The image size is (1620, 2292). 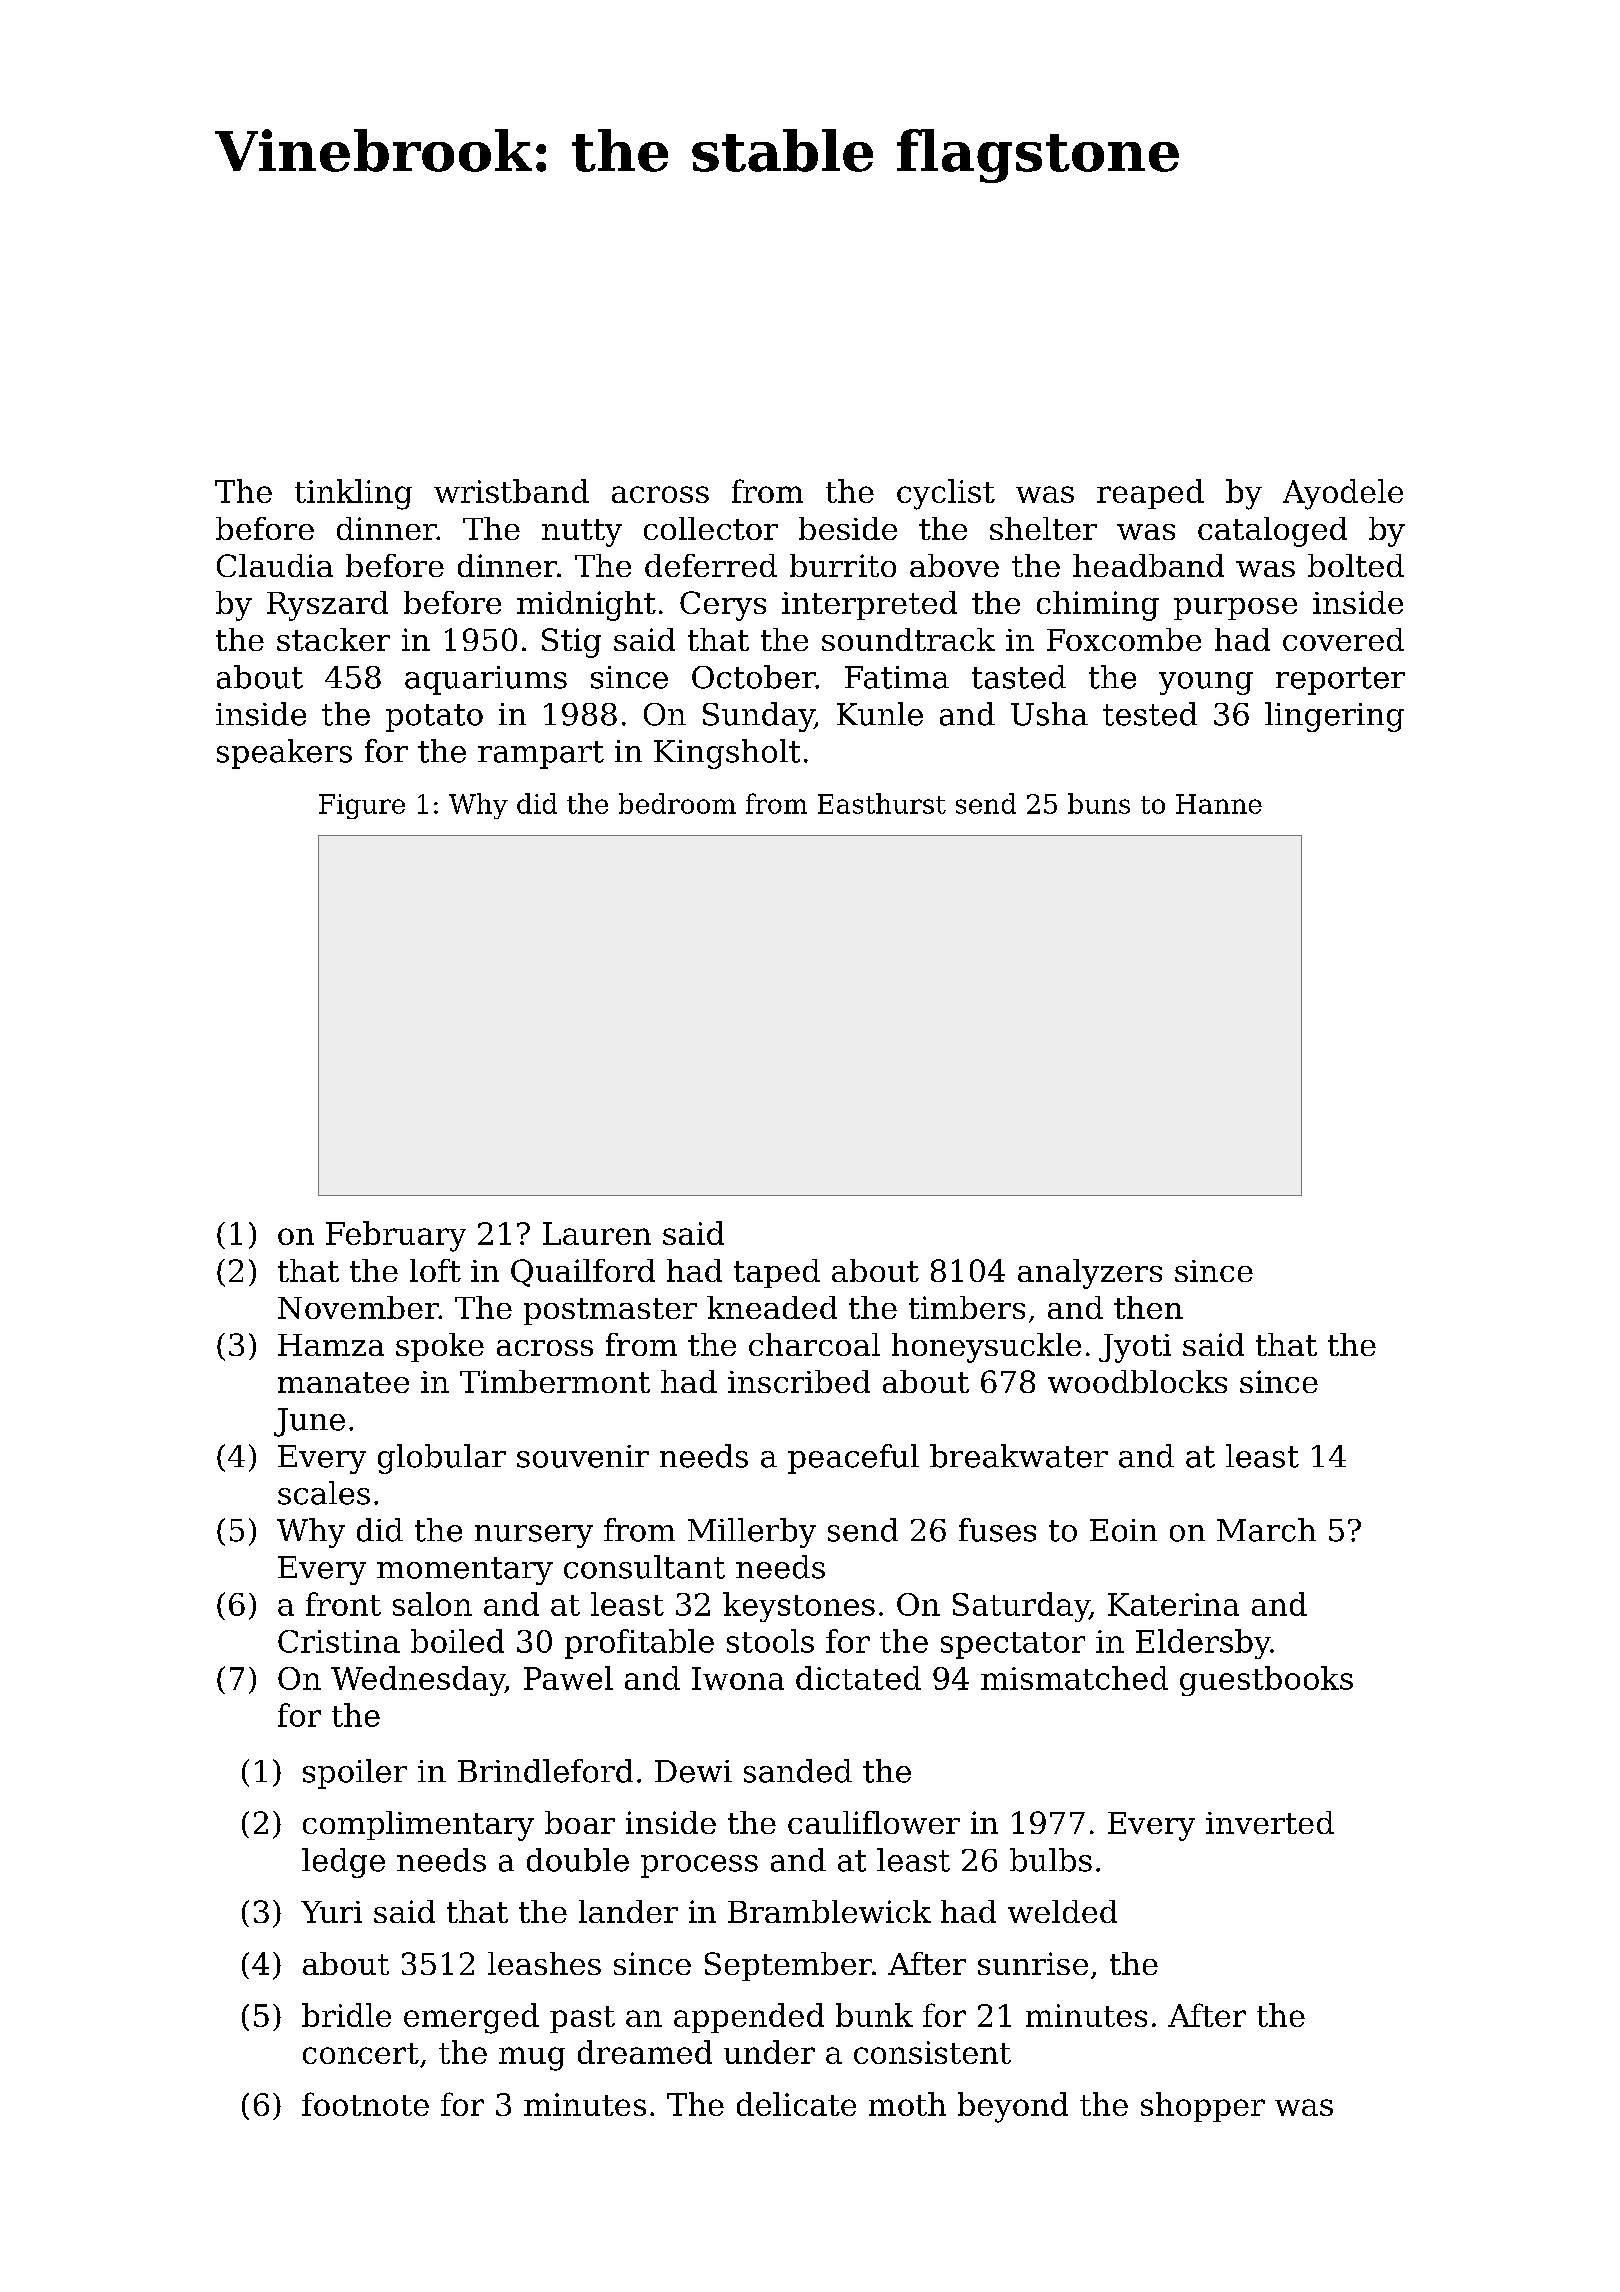 What do you see at coordinates (486, 680) in the document?
I see `aquariums` at bounding box center [486, 680].
